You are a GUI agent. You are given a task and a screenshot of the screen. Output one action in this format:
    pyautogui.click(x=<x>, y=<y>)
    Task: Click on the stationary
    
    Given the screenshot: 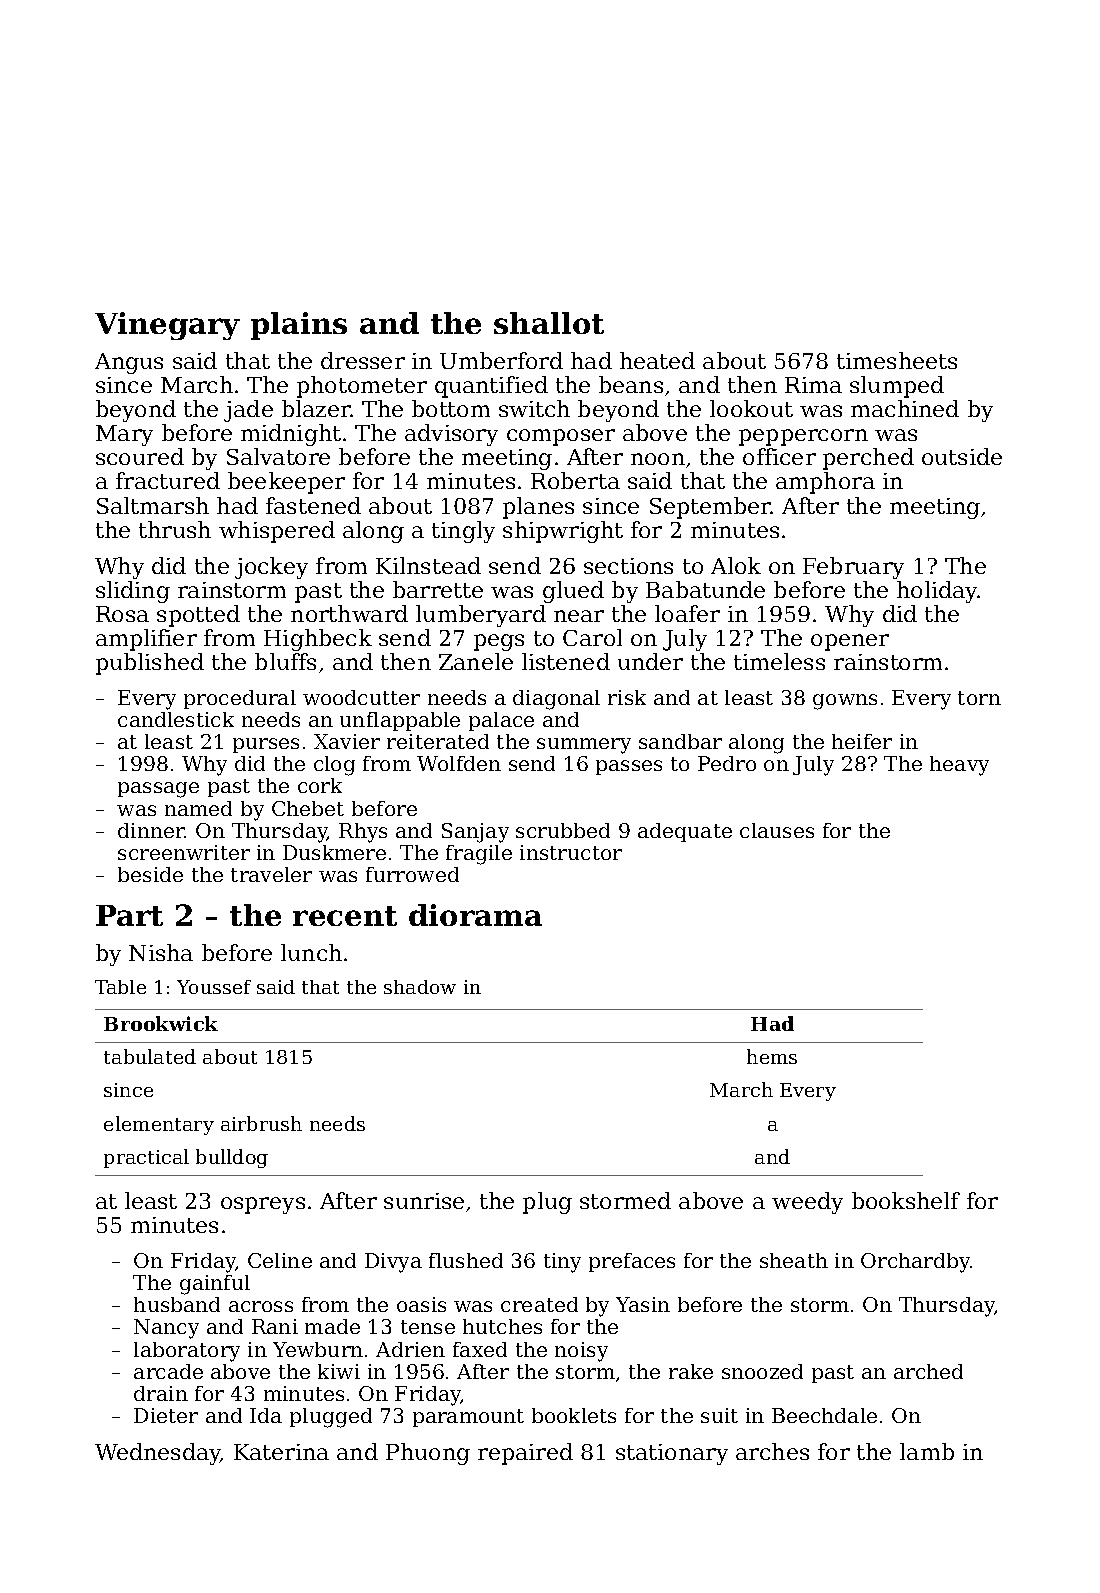 What is the action you would take?
    pyautogui.click(x=672, y=1454)
